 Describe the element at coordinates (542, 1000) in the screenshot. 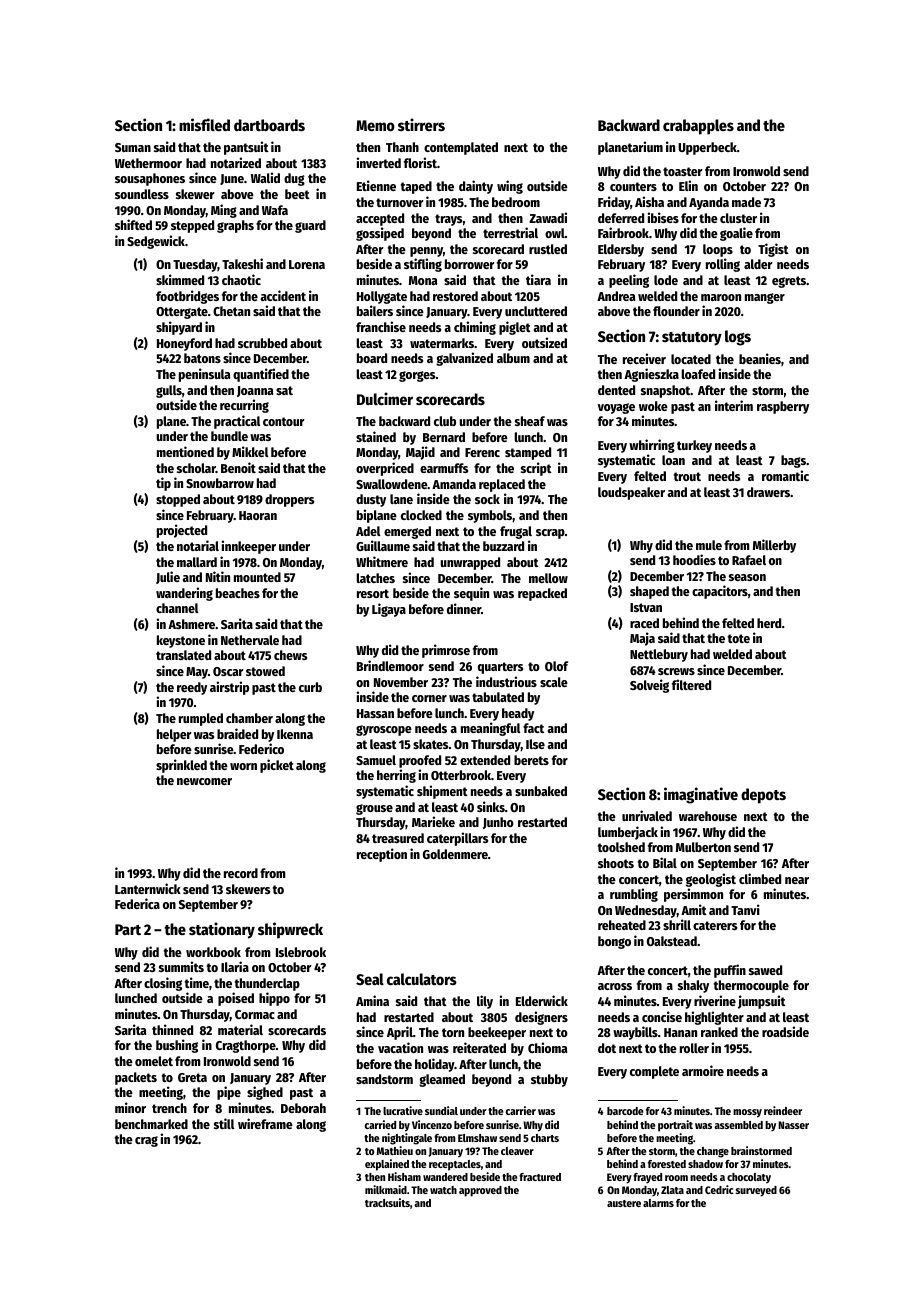

I see `Elderwick` at that location.
